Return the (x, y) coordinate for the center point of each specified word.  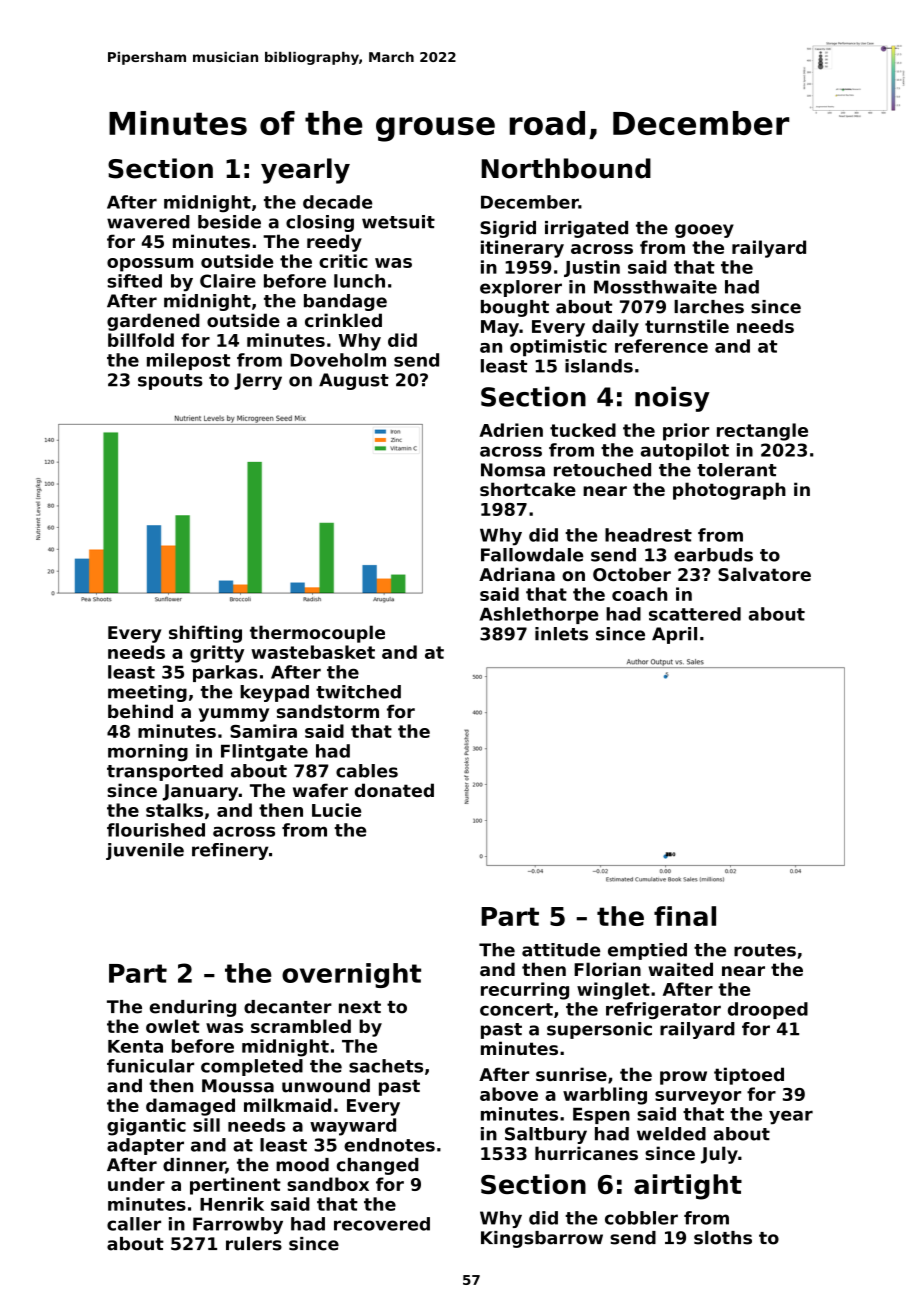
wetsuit (398, 222)
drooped (768, 1010)
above (509, 1094)
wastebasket (313, 652)
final (685, 916)
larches (709, 307)
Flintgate (264, 753)
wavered (148, 222)
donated (394, 790)
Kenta (135, 1046)
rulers (254, 1244)
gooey (704, 231)
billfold (141, 340)
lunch (359, 281)
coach (639, 594)
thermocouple (317, 634)
